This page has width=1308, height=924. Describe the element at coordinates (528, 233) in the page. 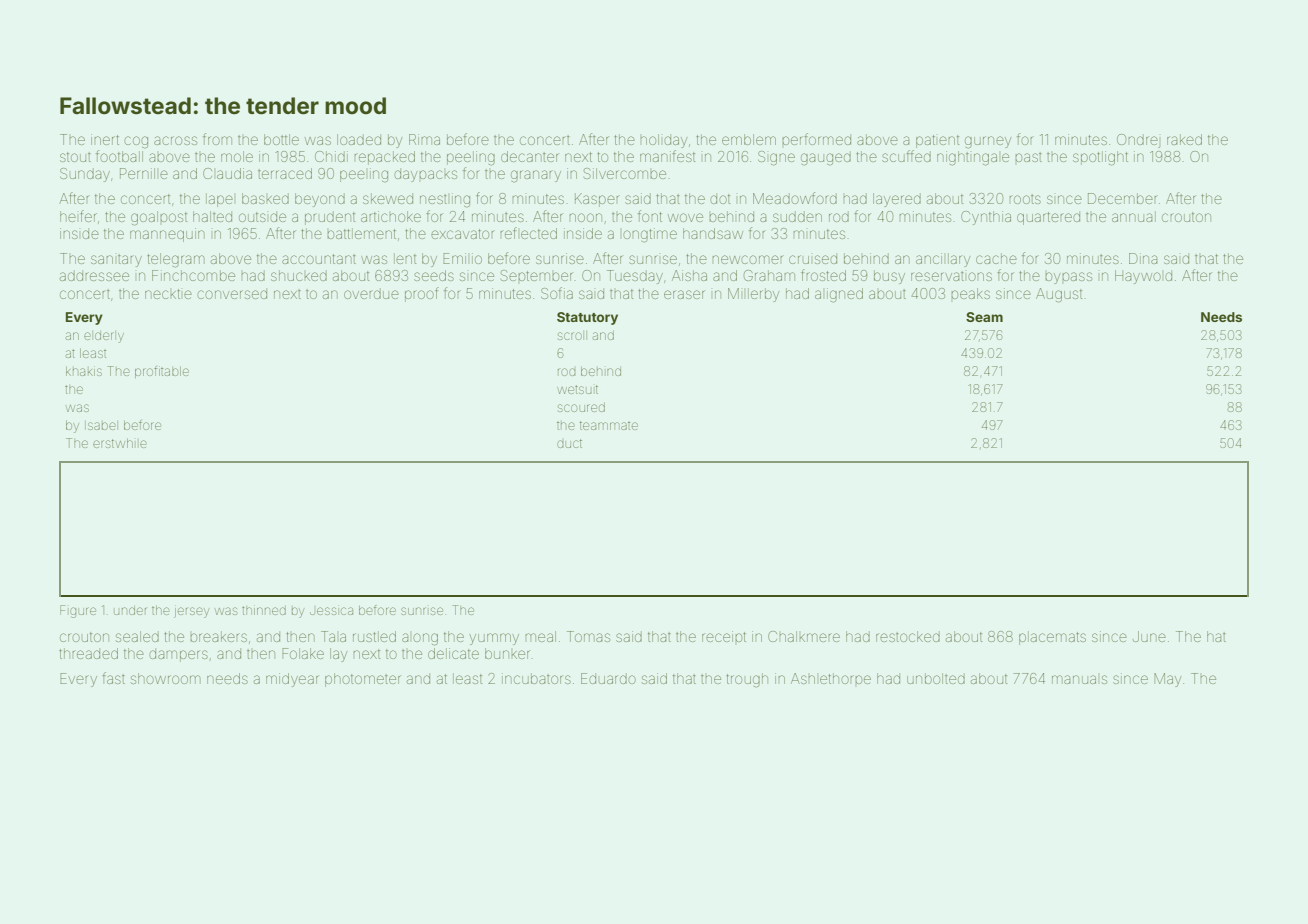

I see `reflected` at that location.
